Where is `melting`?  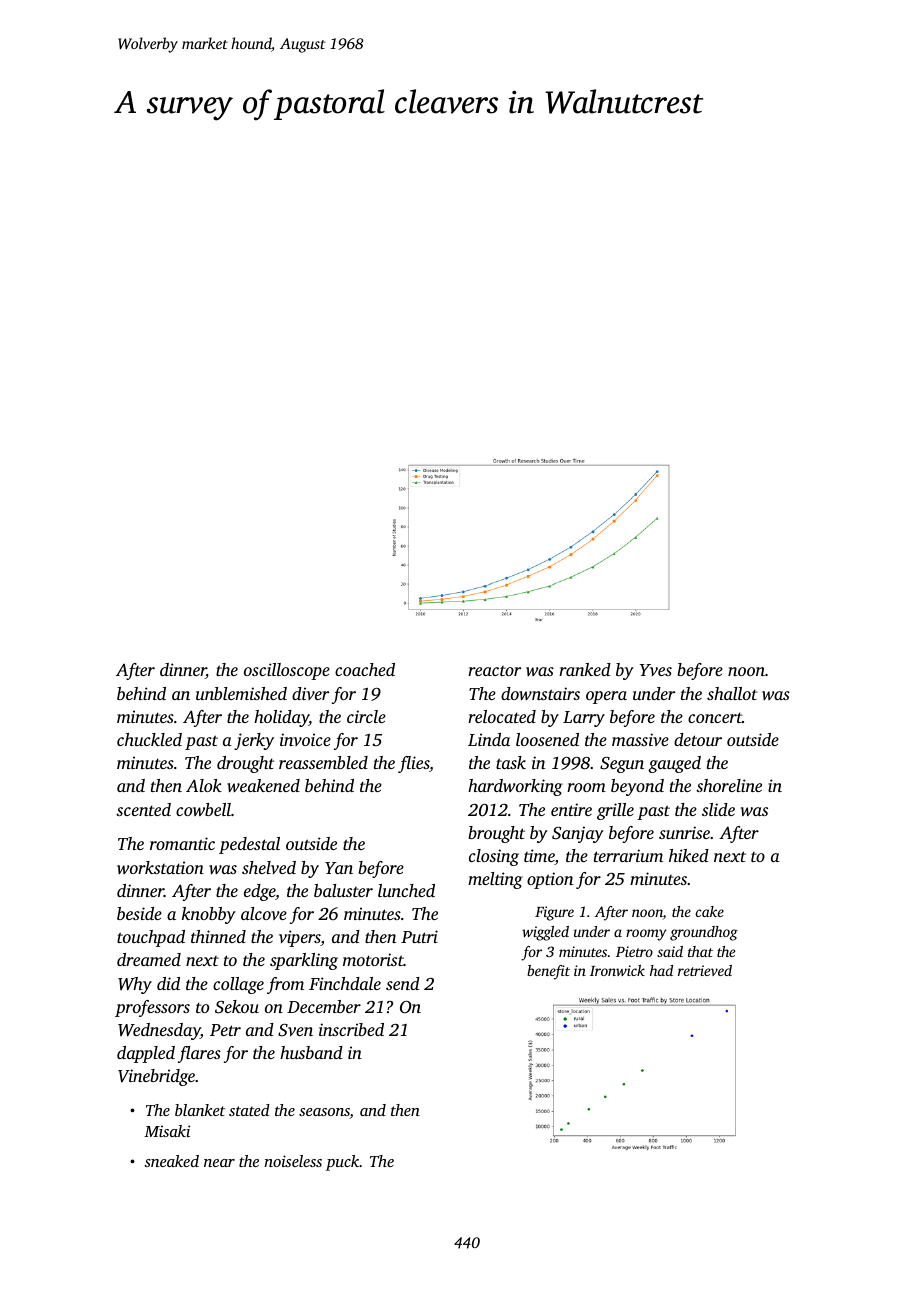 melting is located at coordinates (495, 880).
